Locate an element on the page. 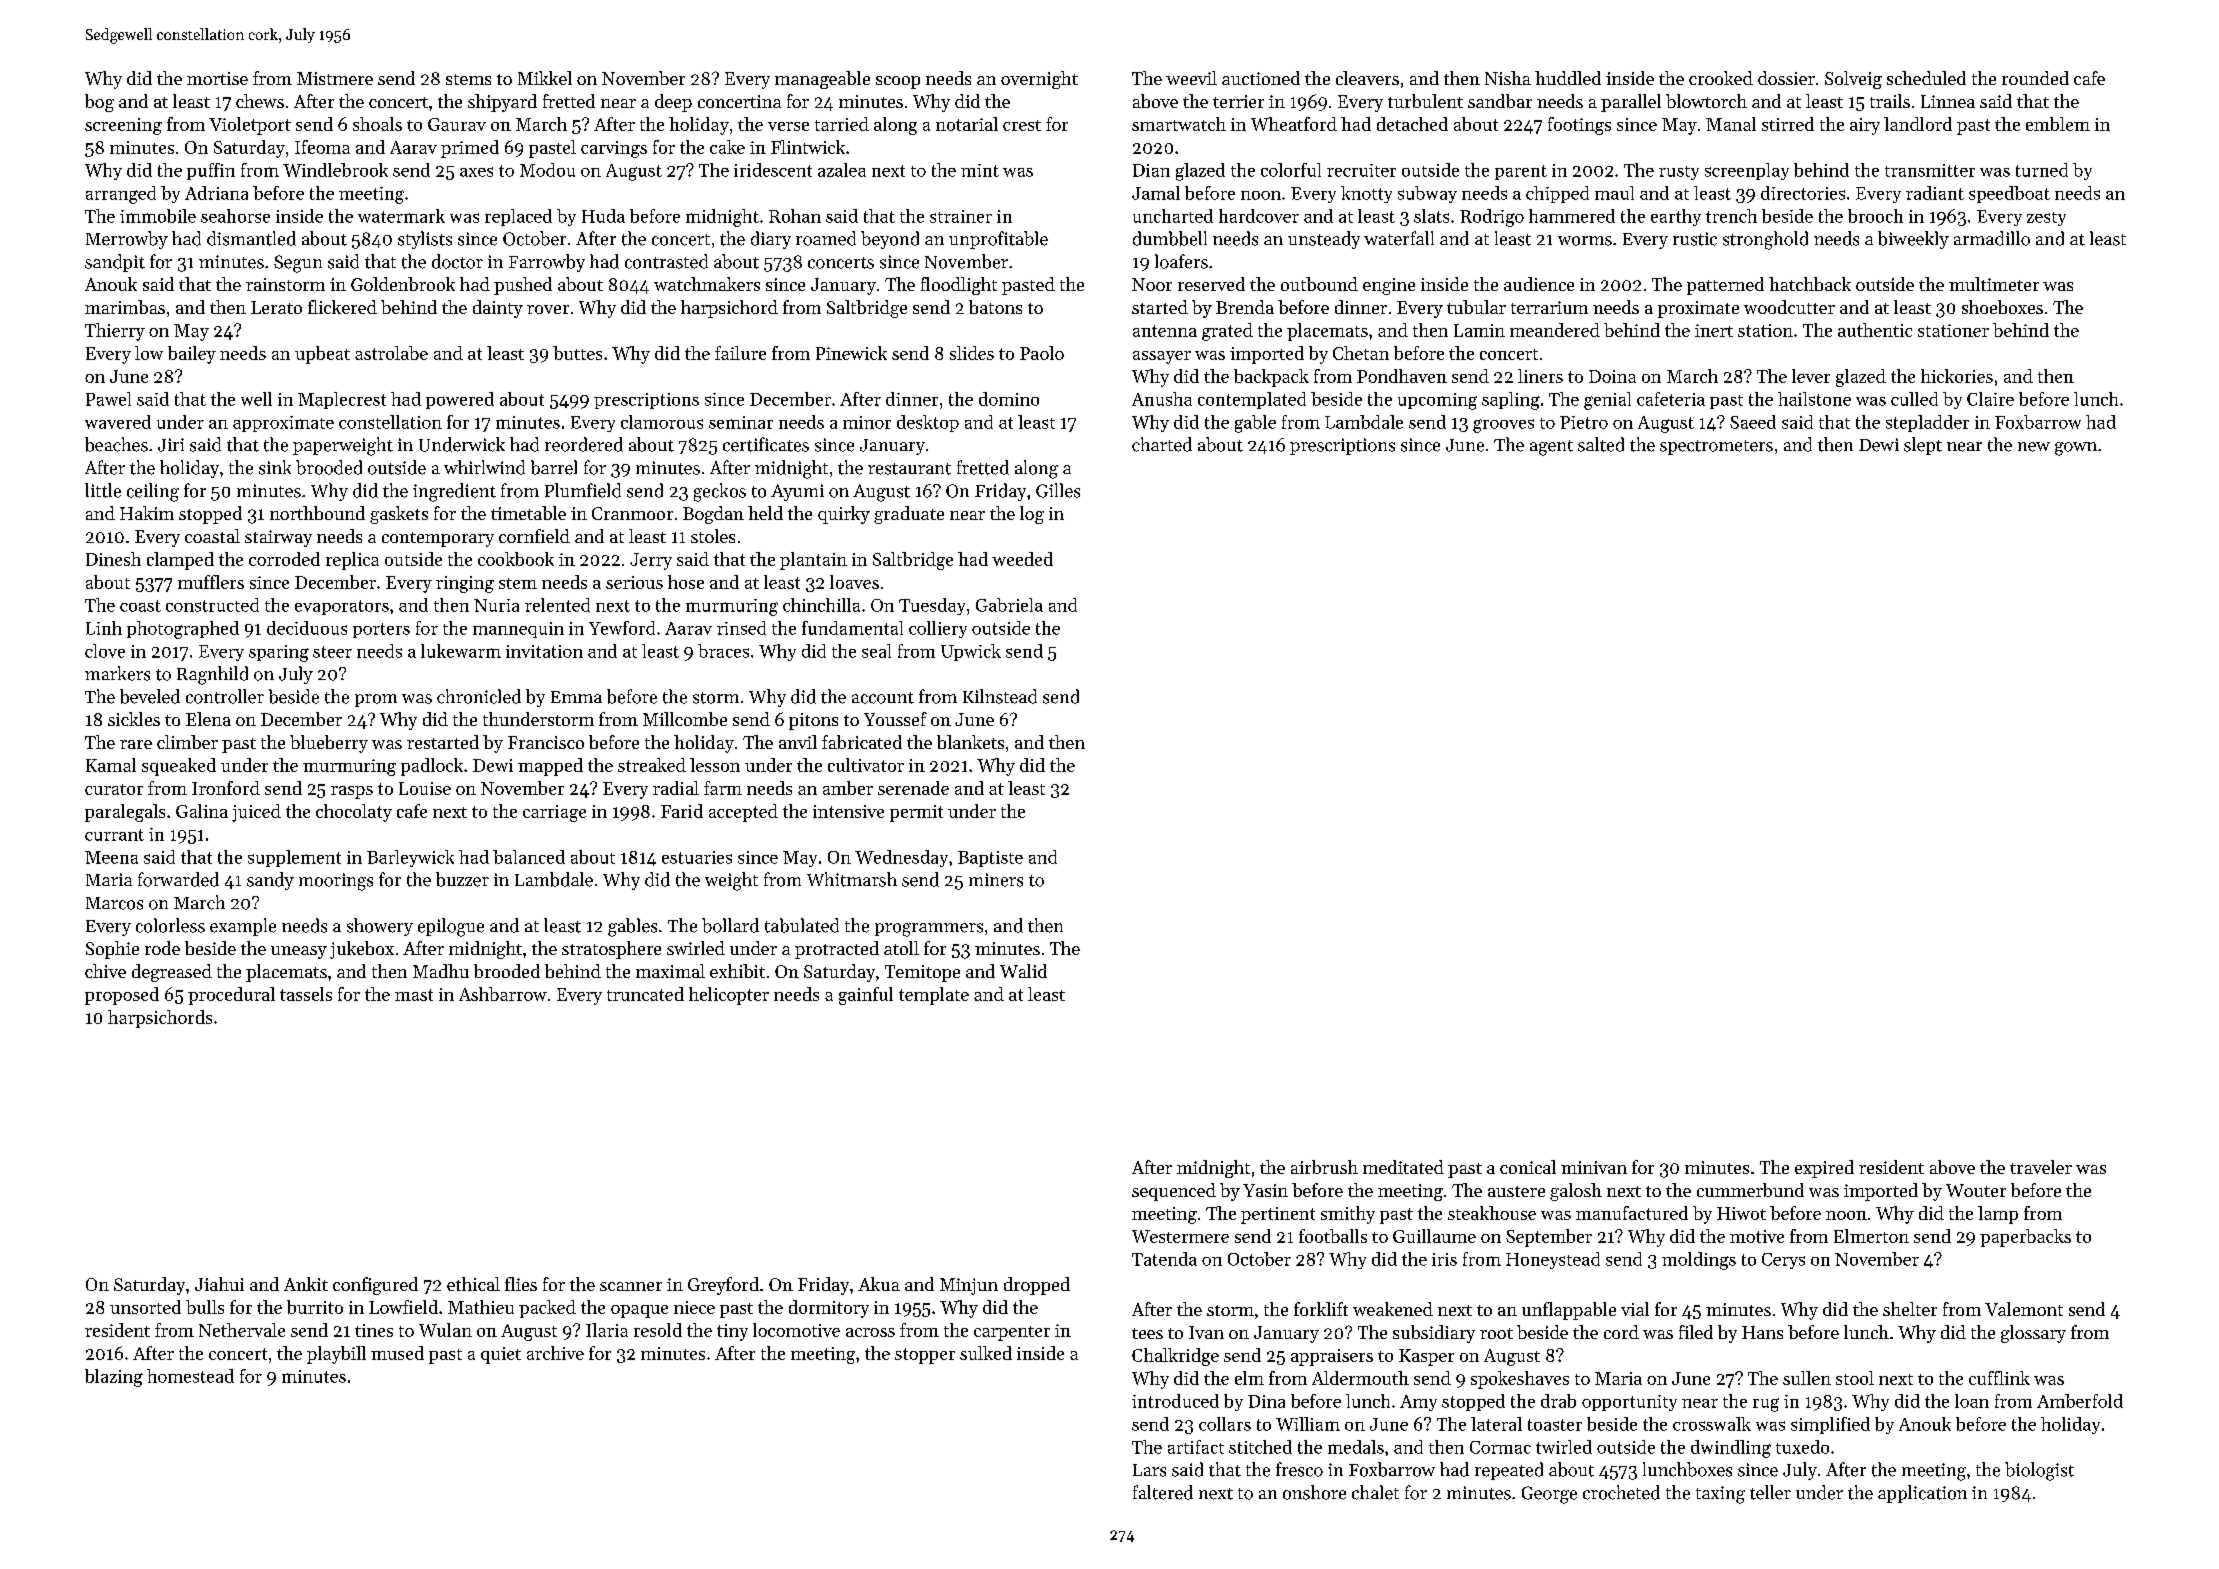 The image size is (2219, 1569). blazing is located at coordinates (114, 1378).
